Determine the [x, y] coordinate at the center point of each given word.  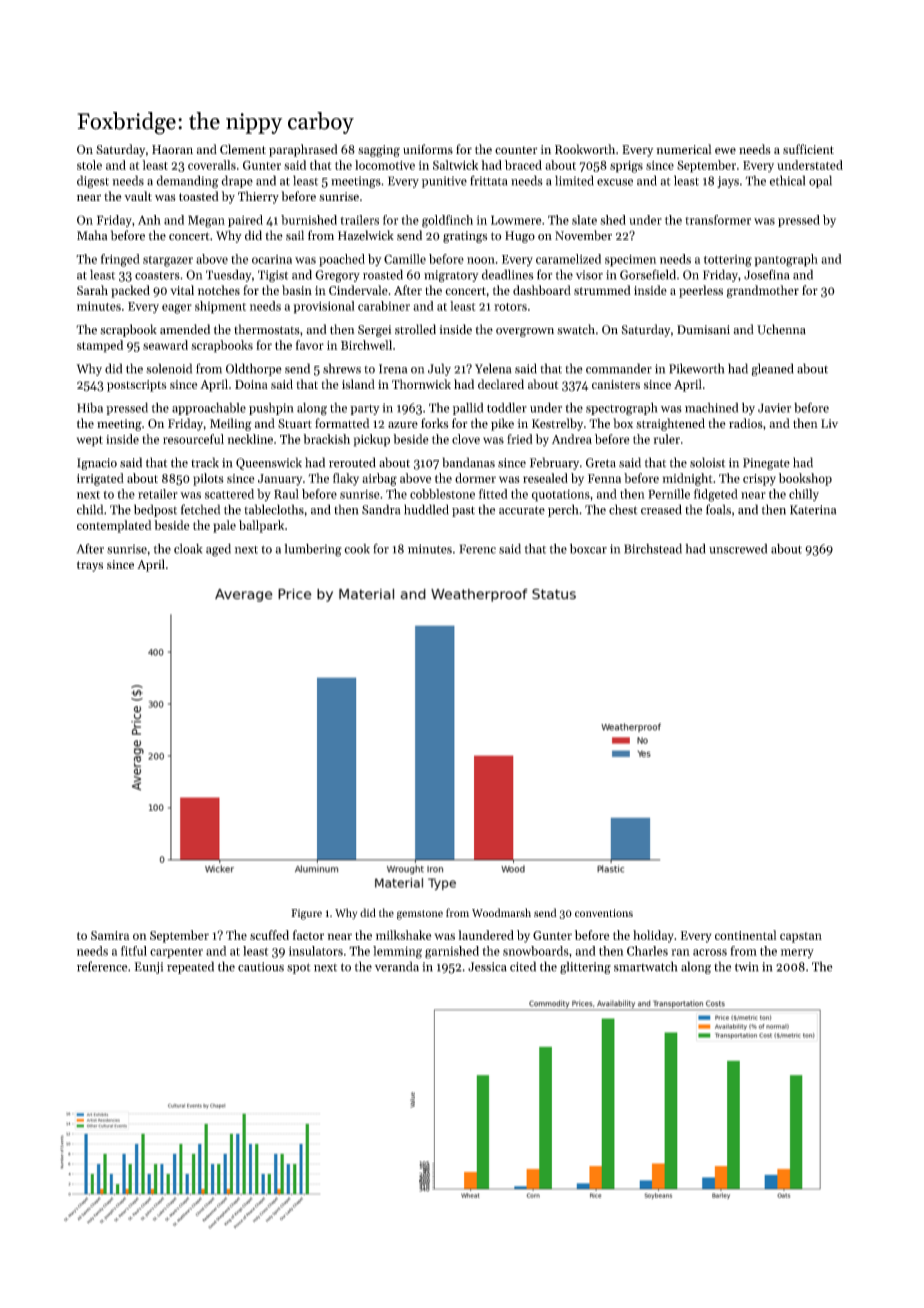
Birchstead [653, 548]
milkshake [403, 935]
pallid [468, 409]
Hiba [90, 407]
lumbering [313, 550]
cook [357, 549]
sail [295, 235]
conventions [604, 913]
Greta [601, 463]
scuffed [269, 935]
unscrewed [738, 549]
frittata [488, 180]
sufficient [808, 149]
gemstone [420, 915]
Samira [110, 935]
